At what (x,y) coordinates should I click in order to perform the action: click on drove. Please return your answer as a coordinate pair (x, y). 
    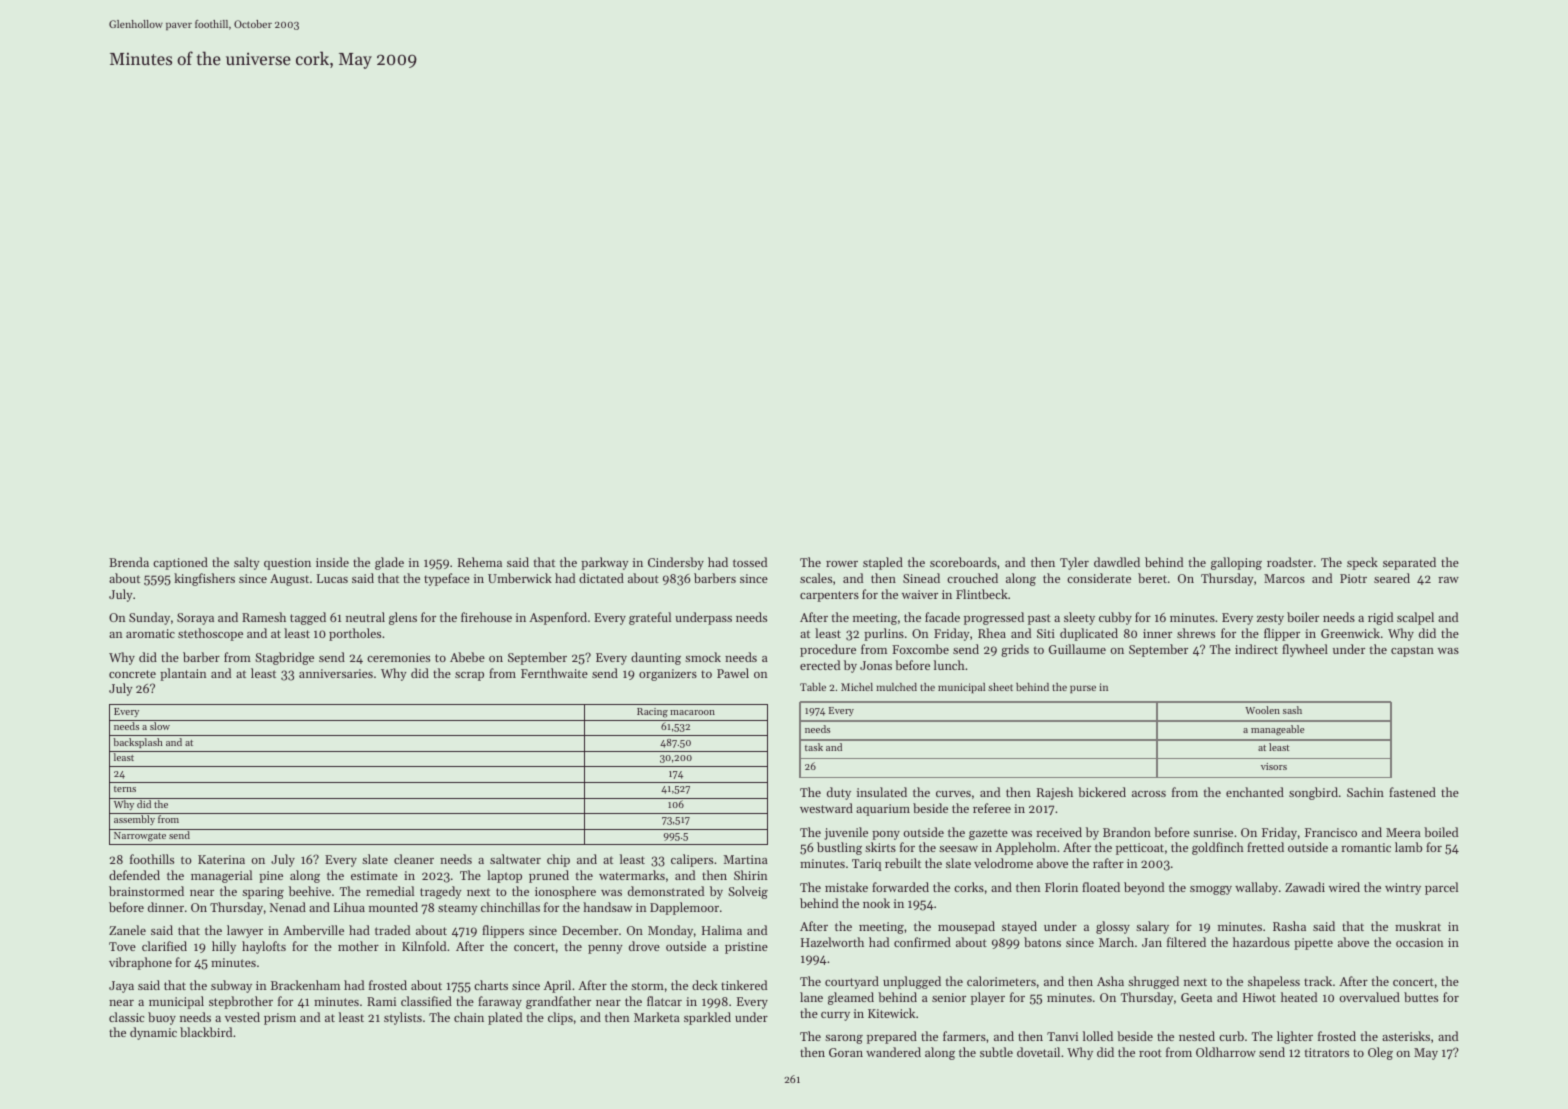
    Looking at the image, I should click on (644, 946).
